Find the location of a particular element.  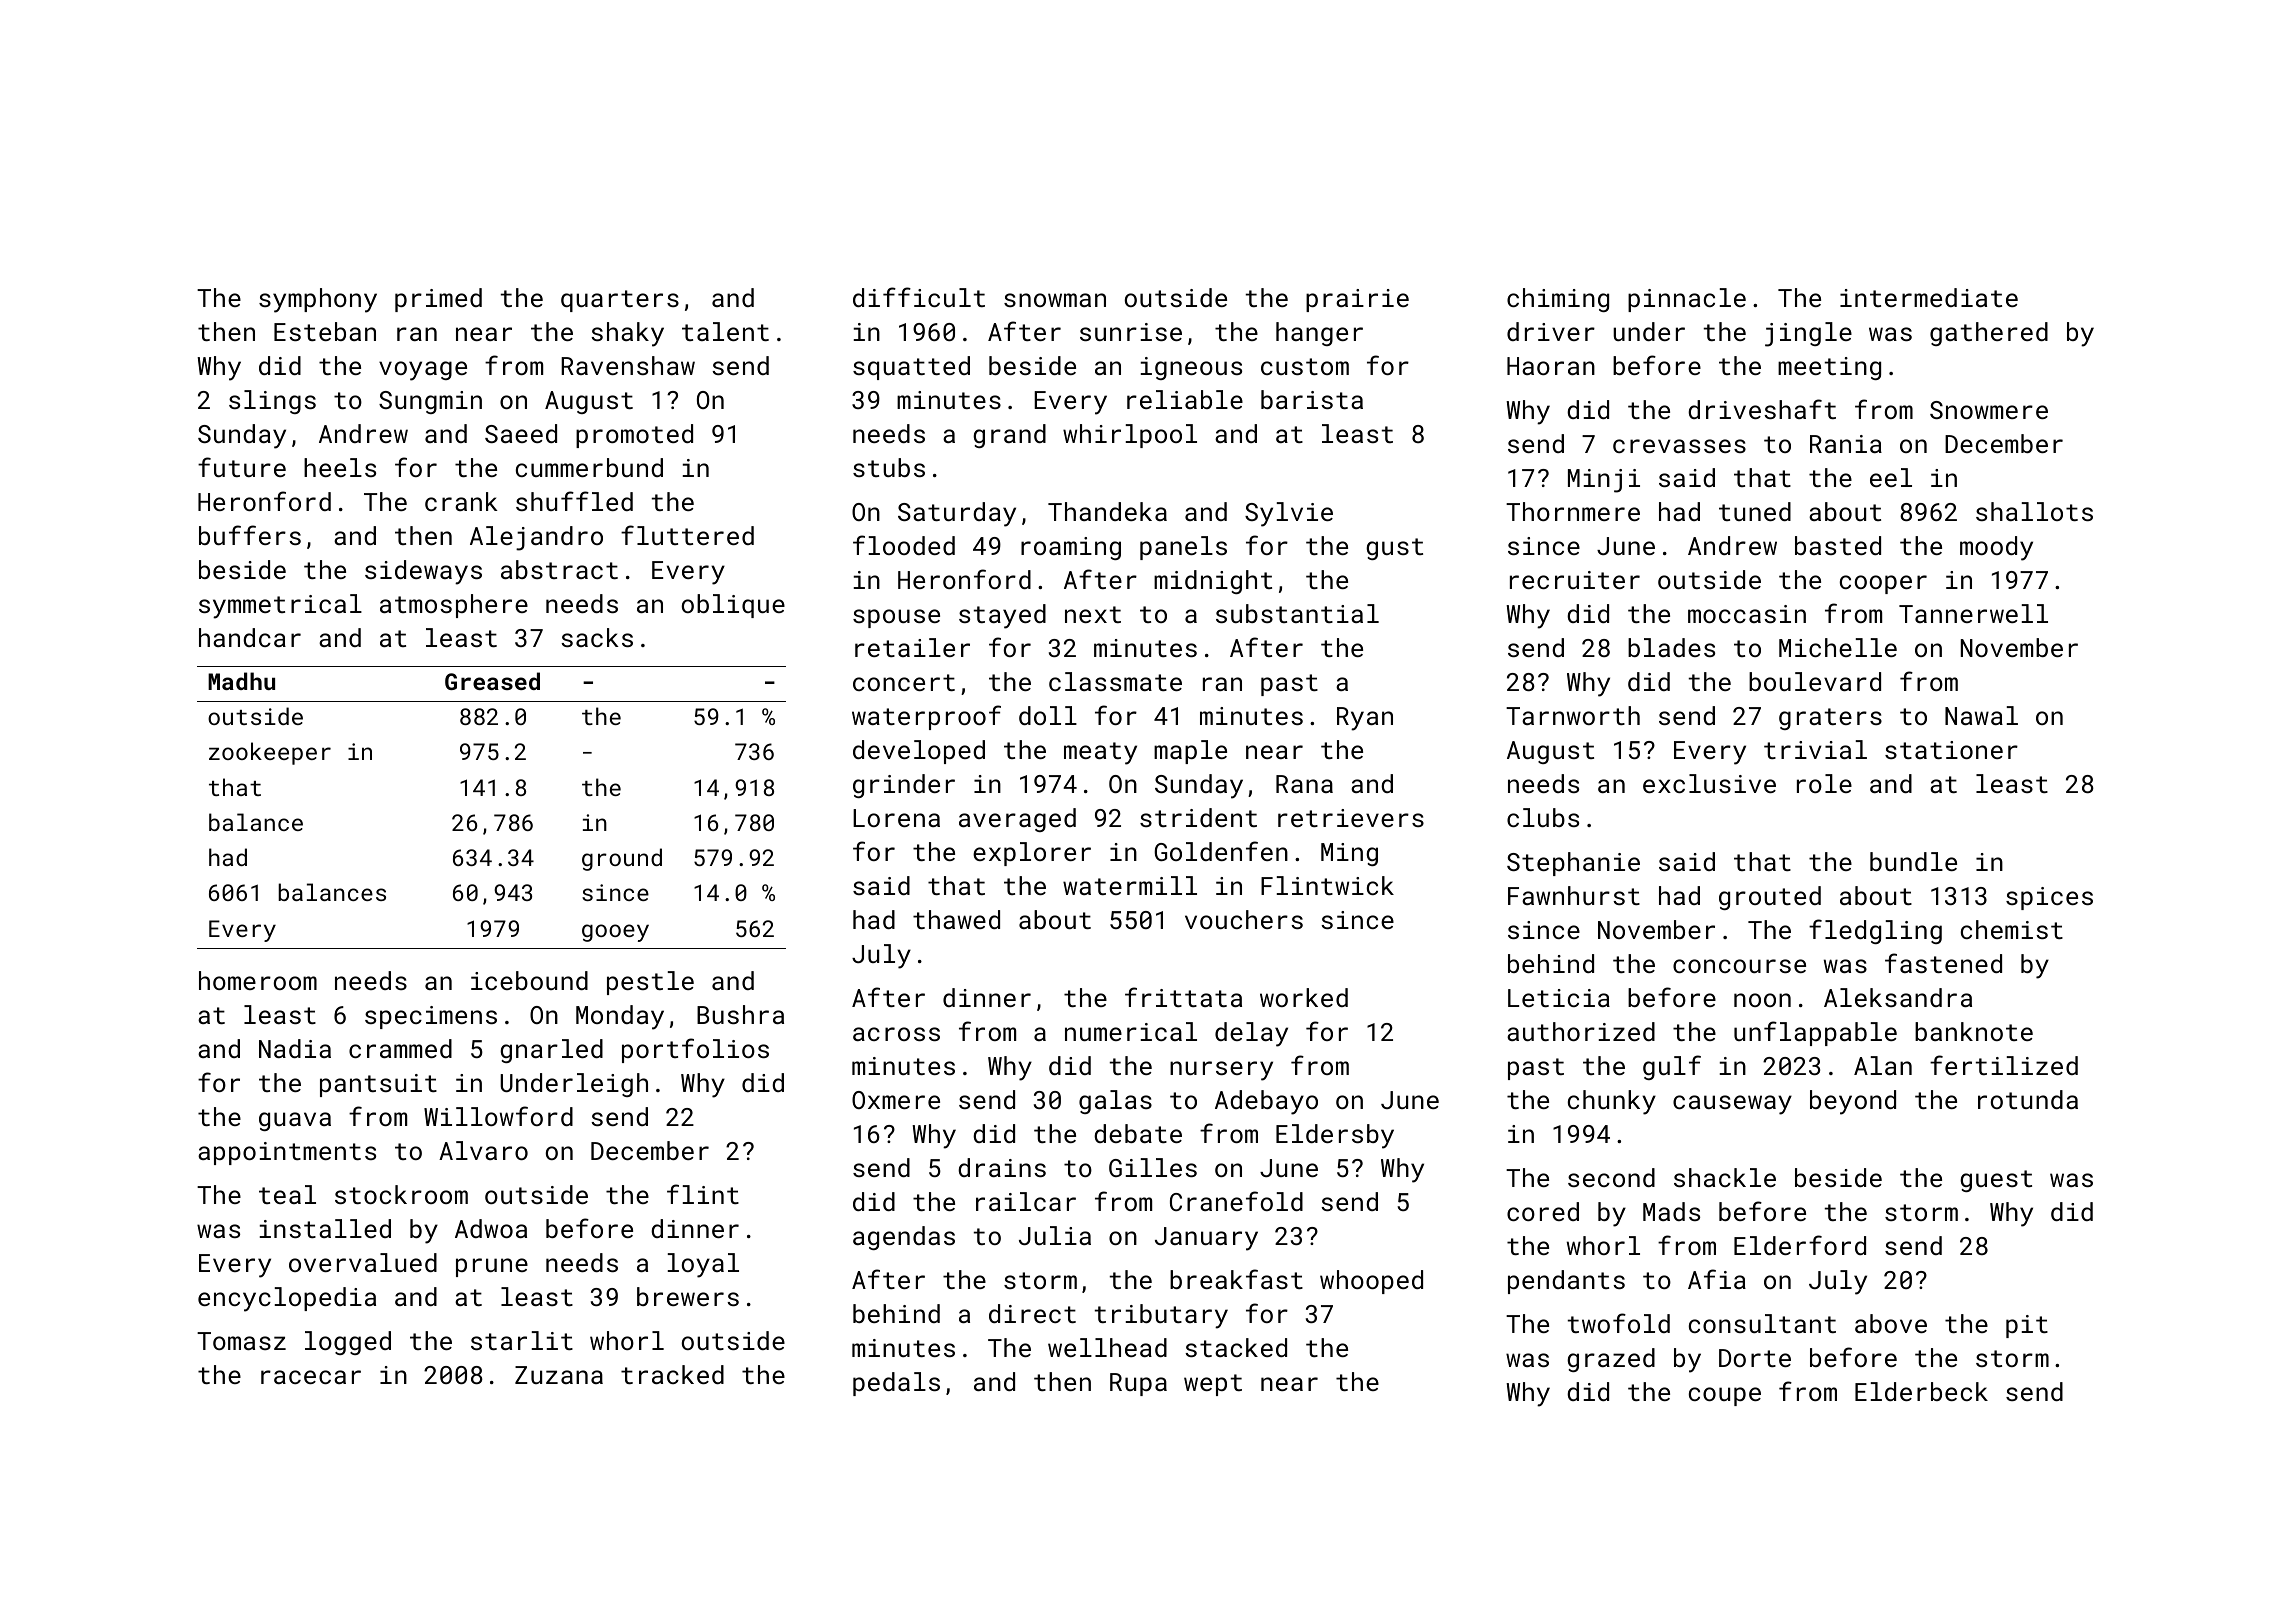

flooded is located at coordinates (904, 545).
